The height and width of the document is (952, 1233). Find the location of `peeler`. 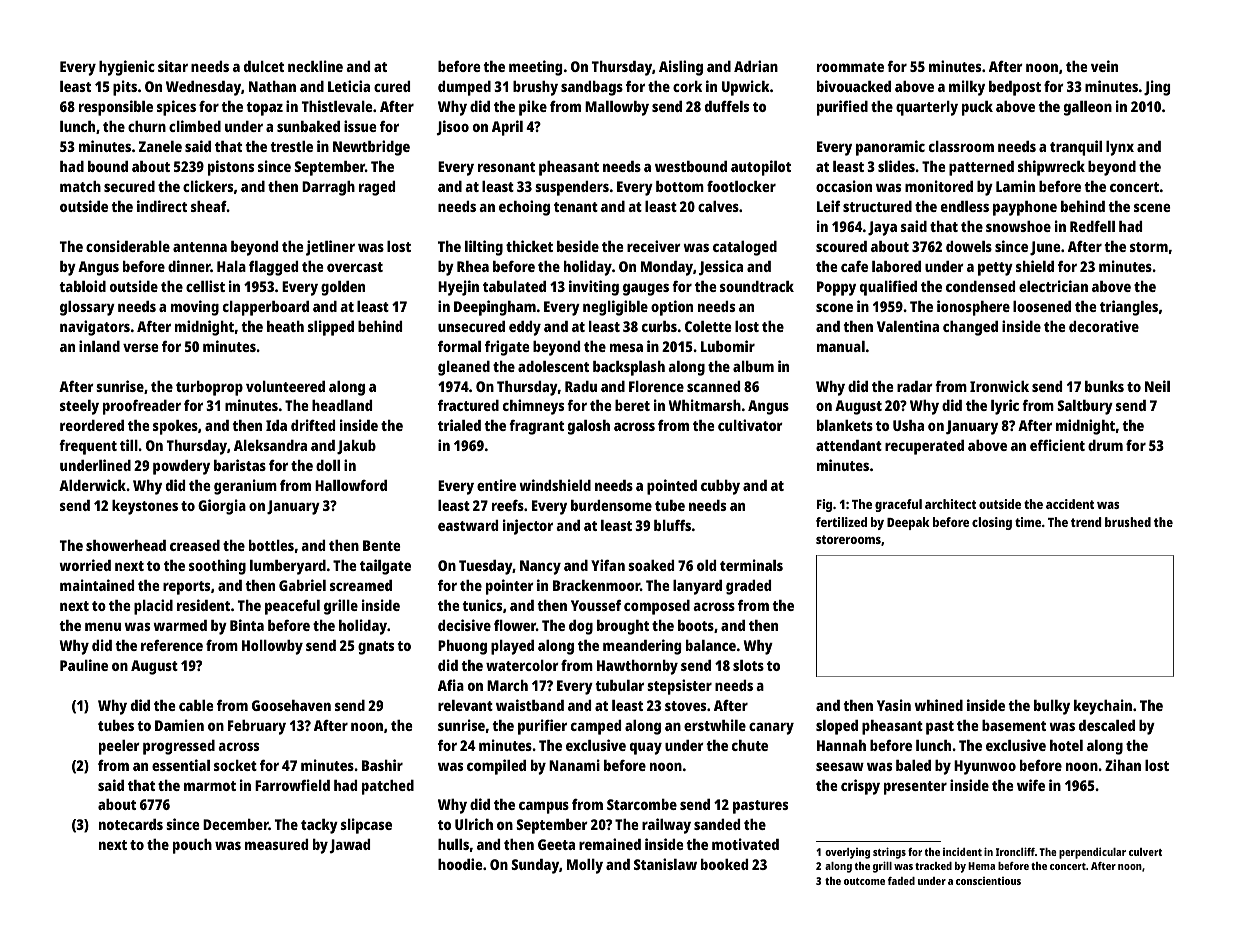

peeler is located at coordinates (119, 747).
